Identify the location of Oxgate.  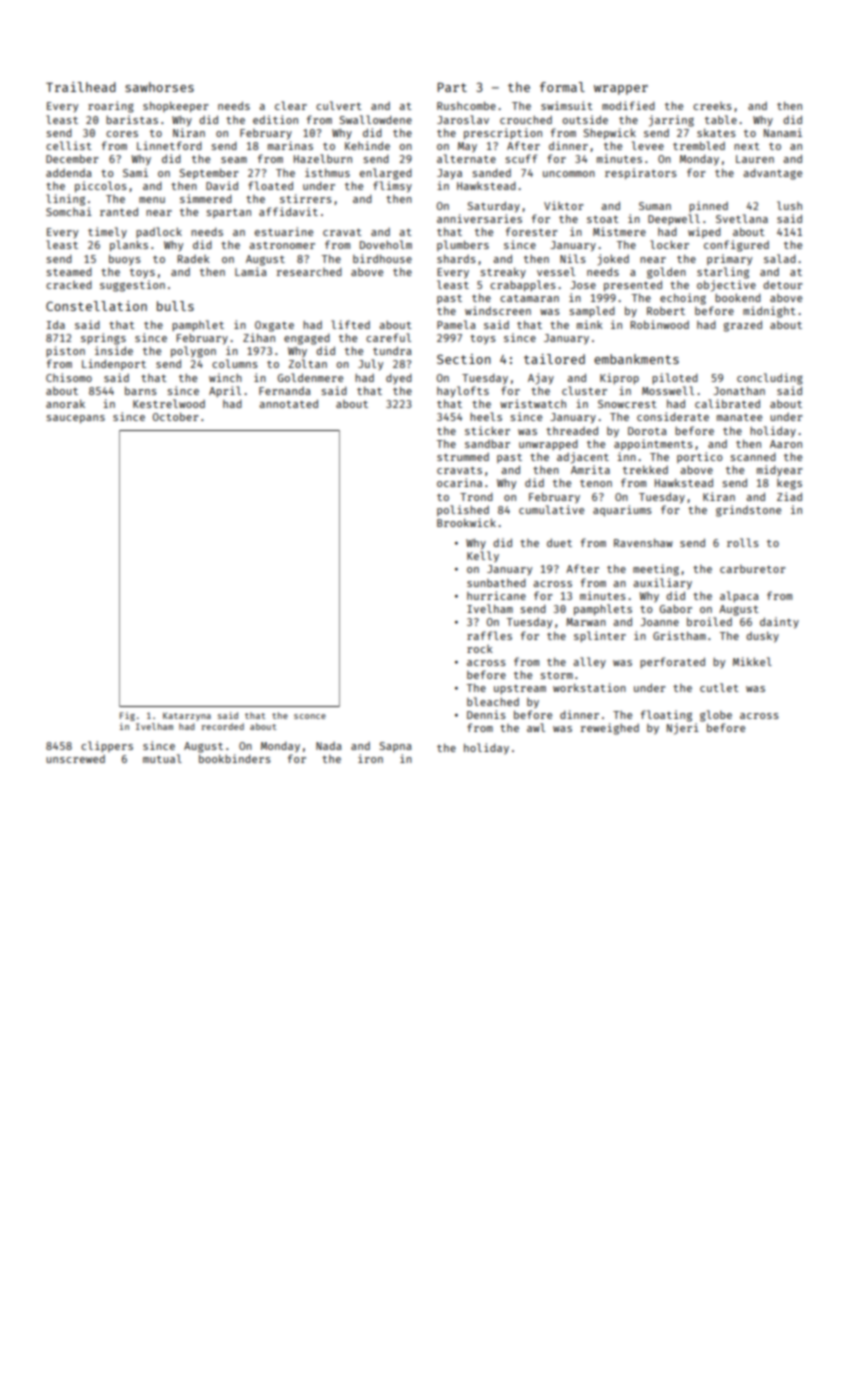
(274, 326).
